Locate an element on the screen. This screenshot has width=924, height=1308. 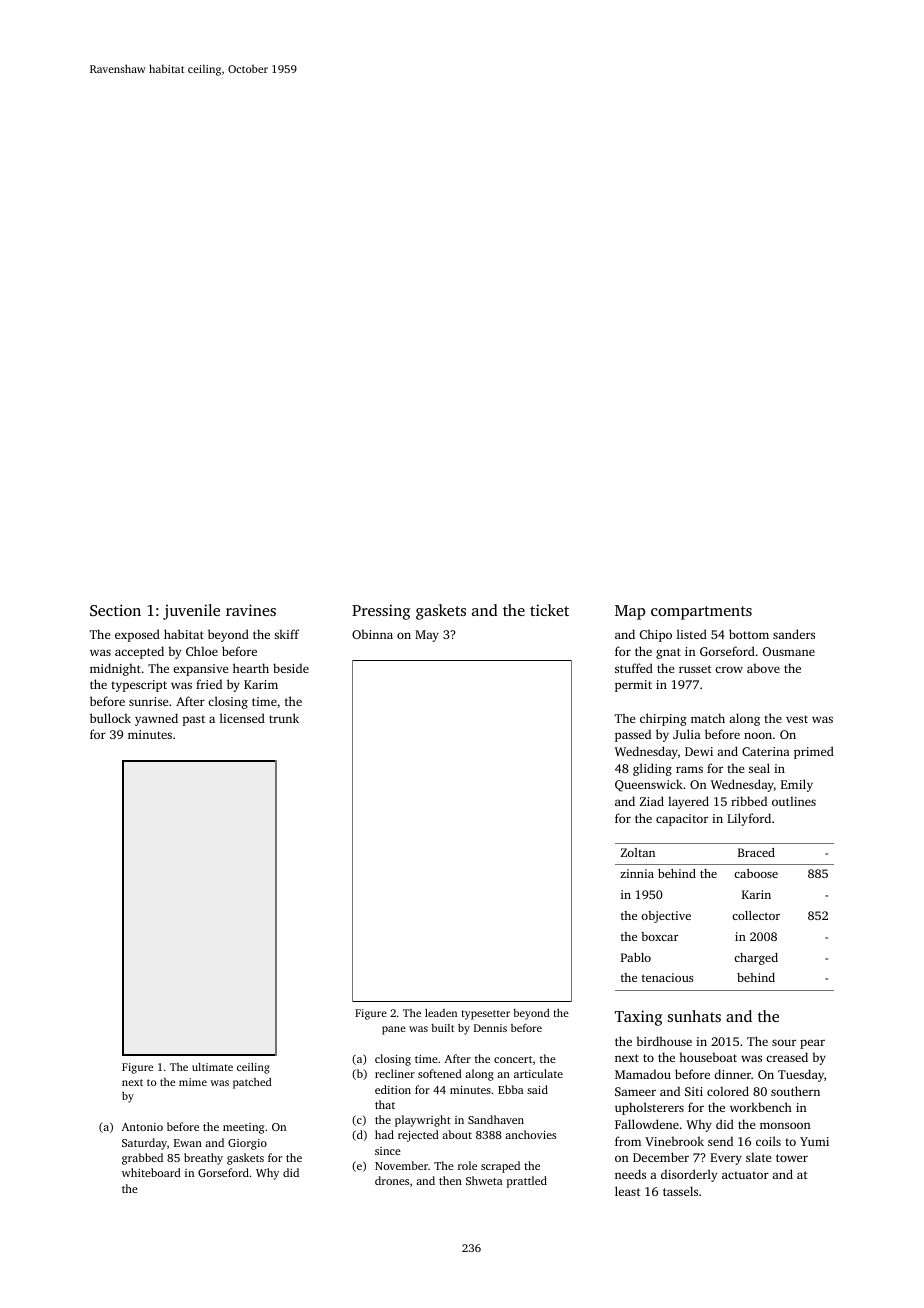
ticket is located at coordinates (549, 610).
